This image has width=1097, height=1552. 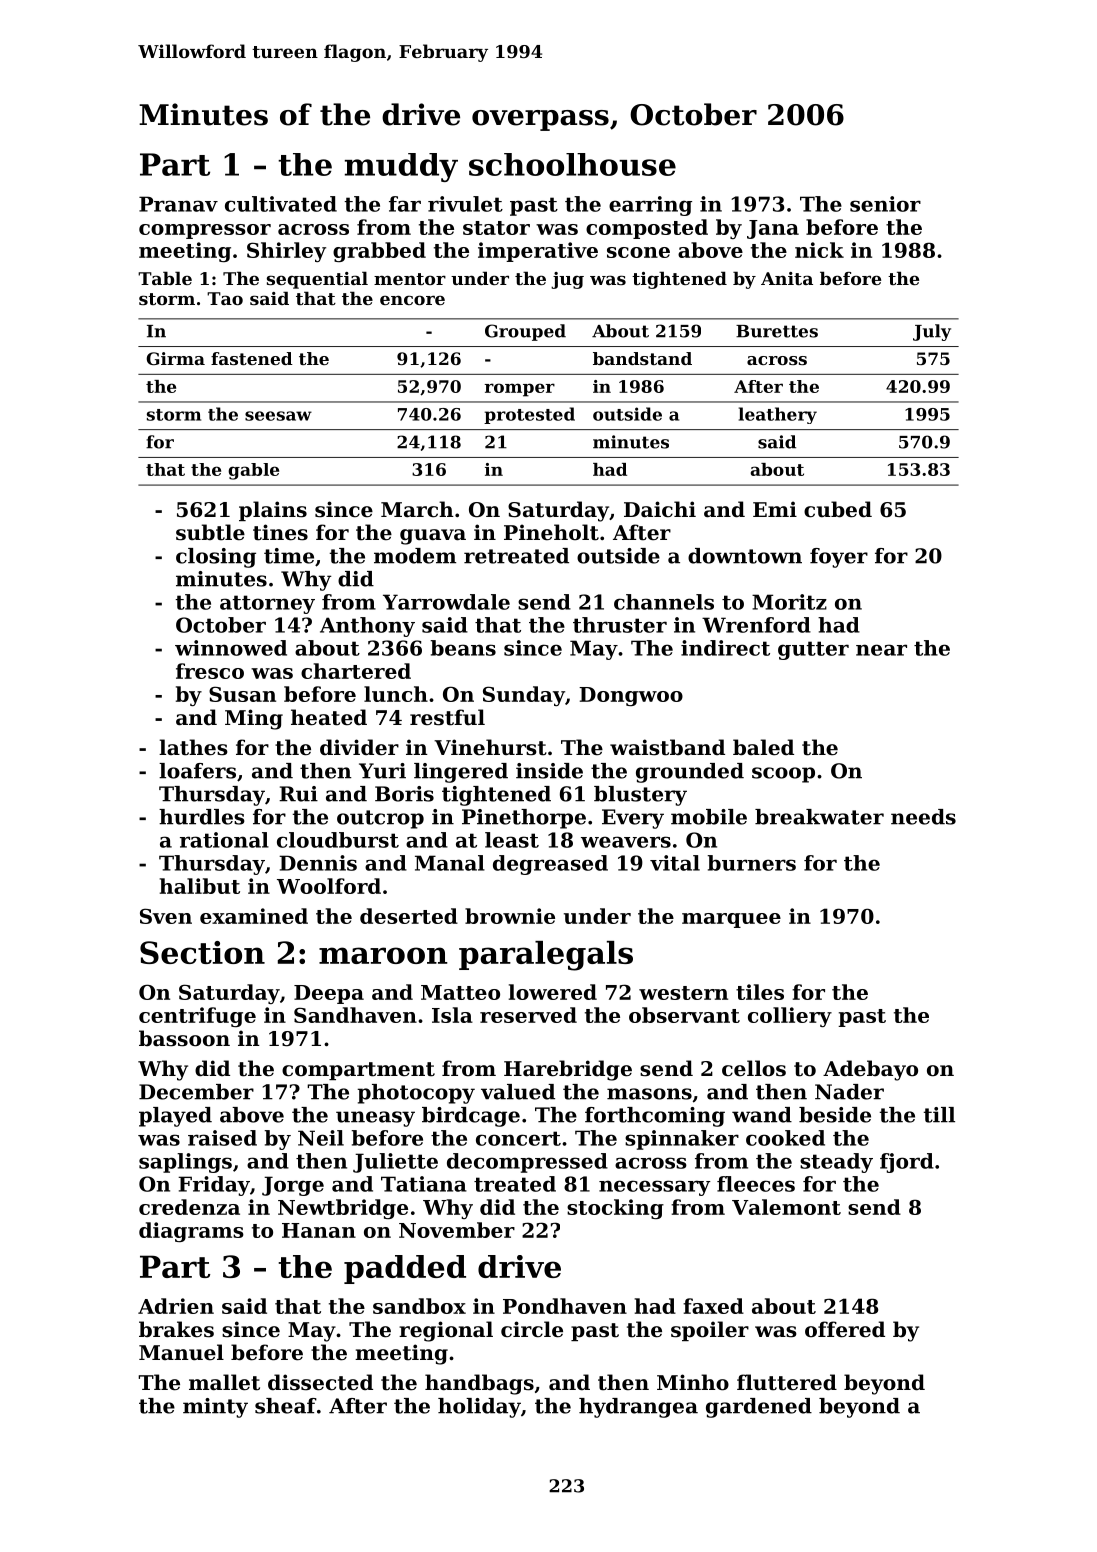 What do you see at coordinates (178, 204) in the image?
I see `Pranav` at bounding box center [178, 204].
